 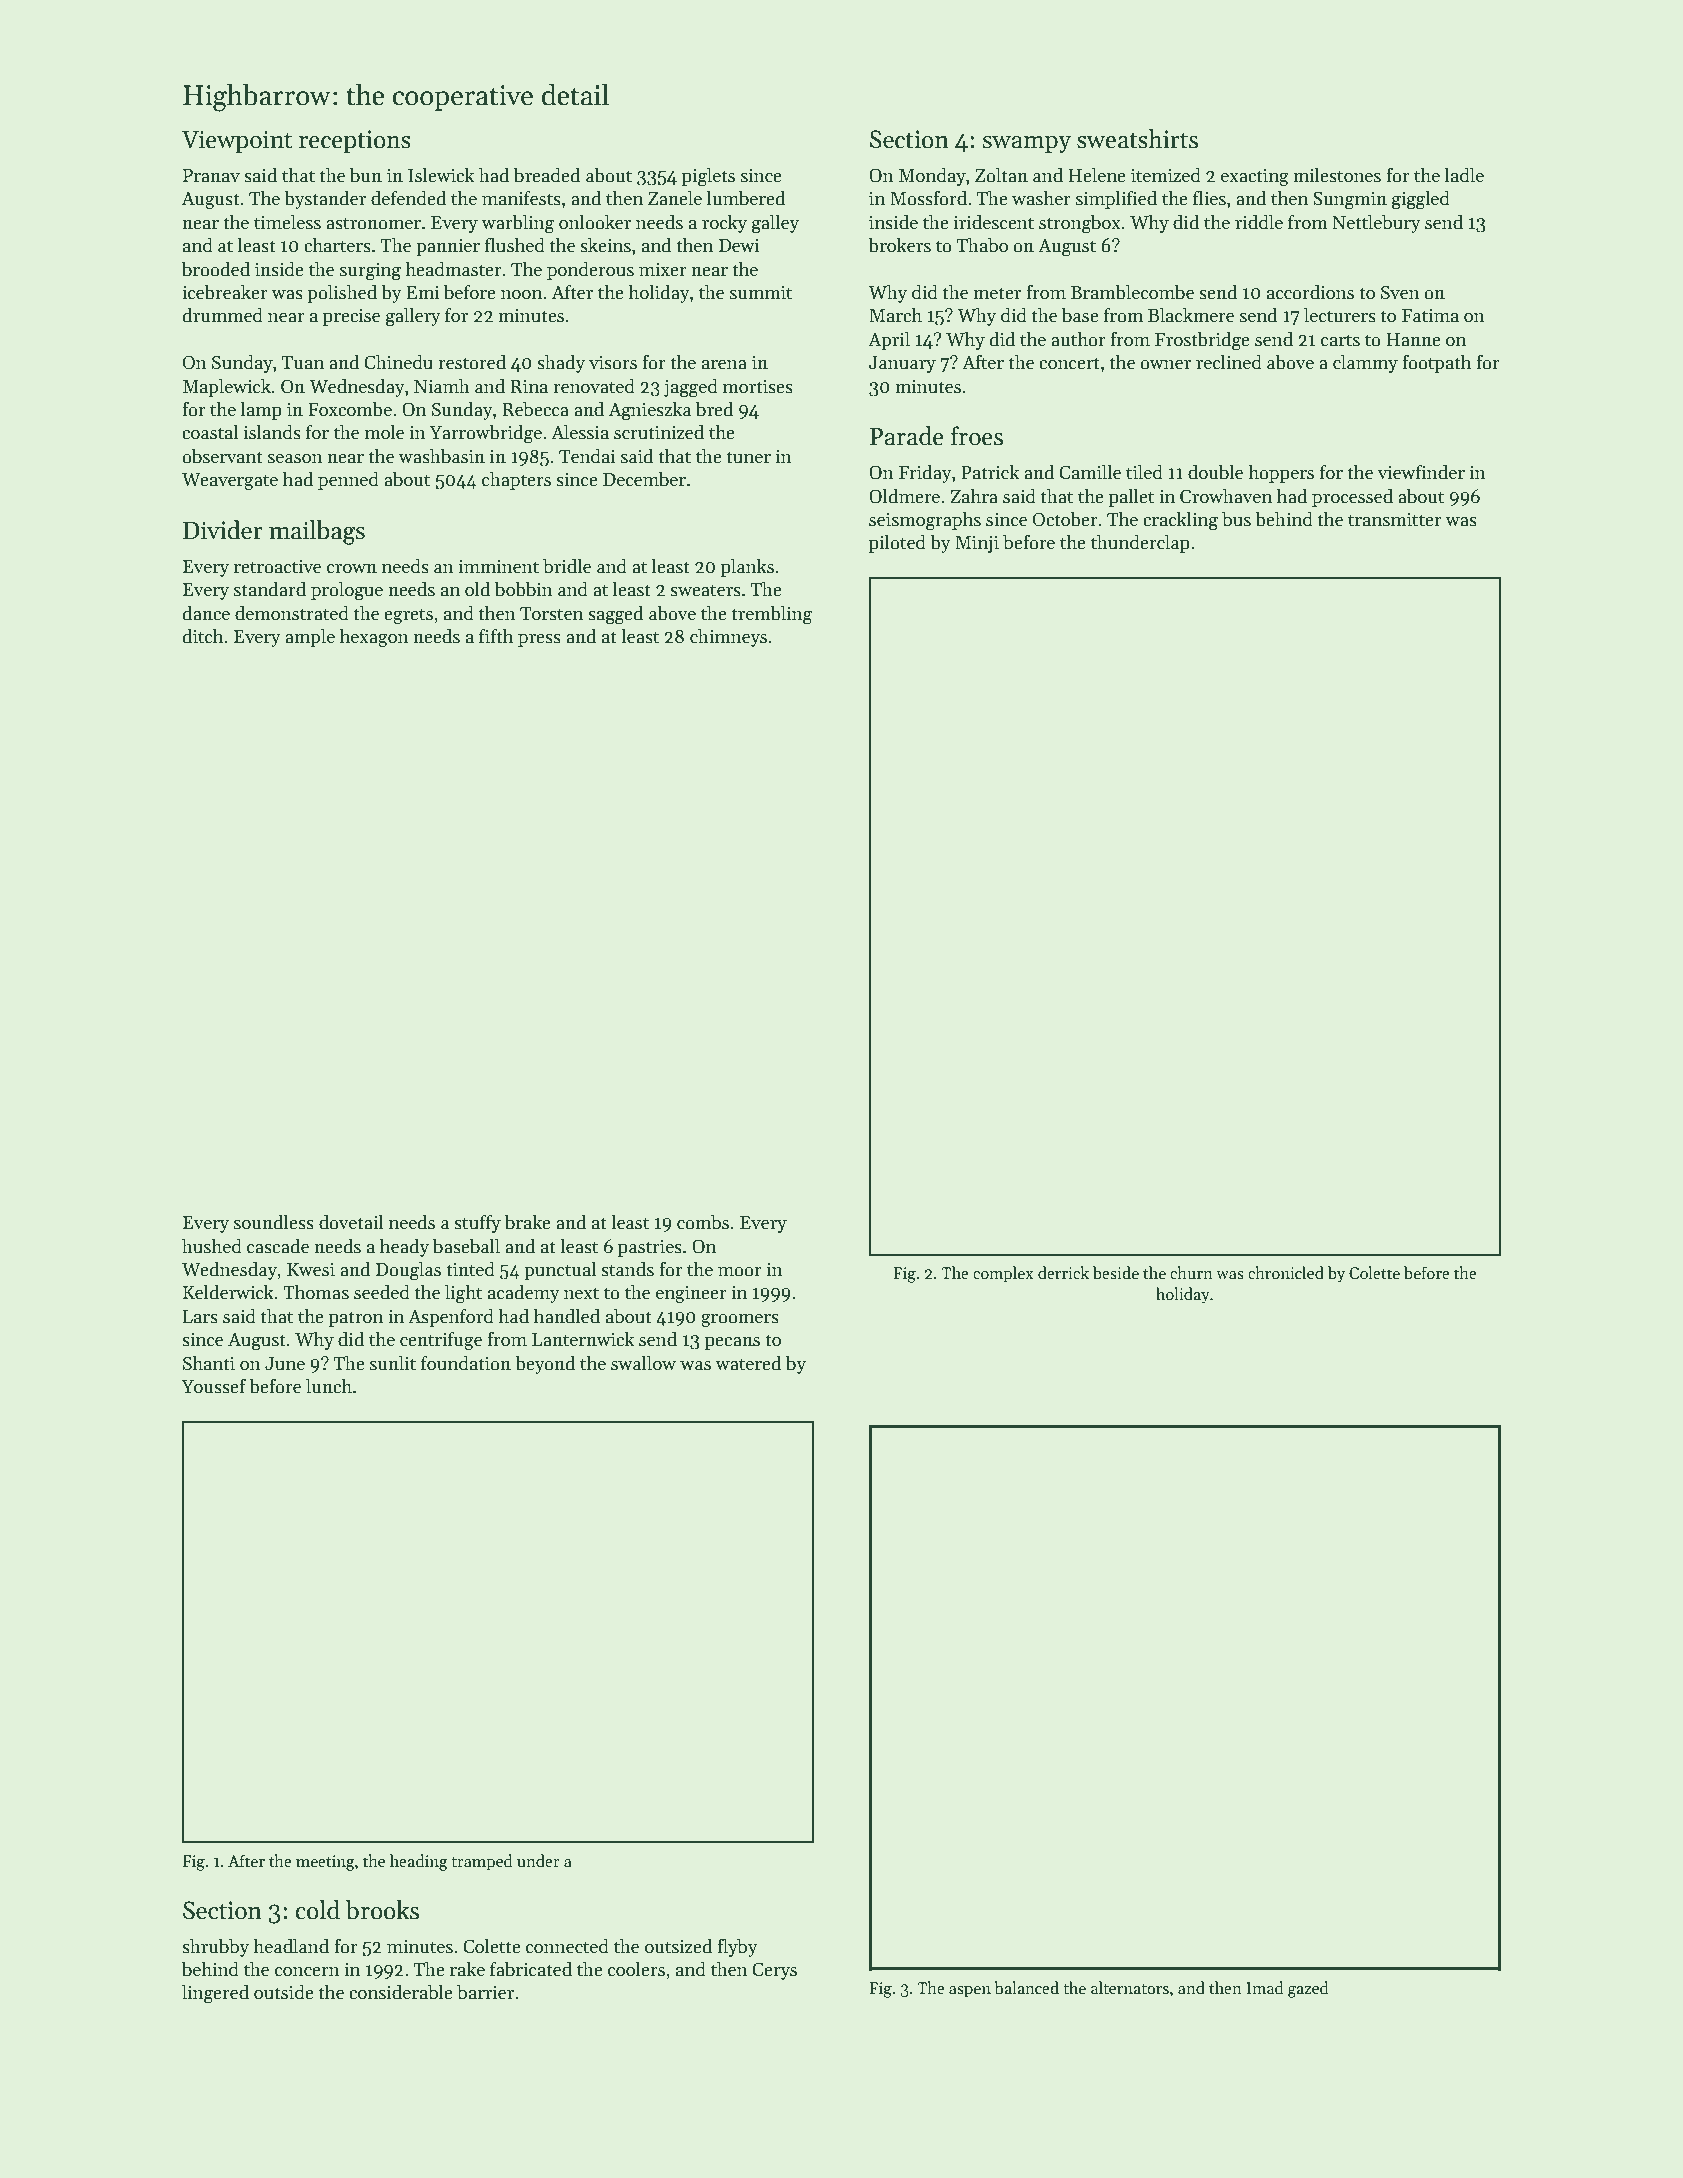 What do you see at coordinates (202, 636) in the screenshot?
I see `ditch` at bounding box center [202, 636].
